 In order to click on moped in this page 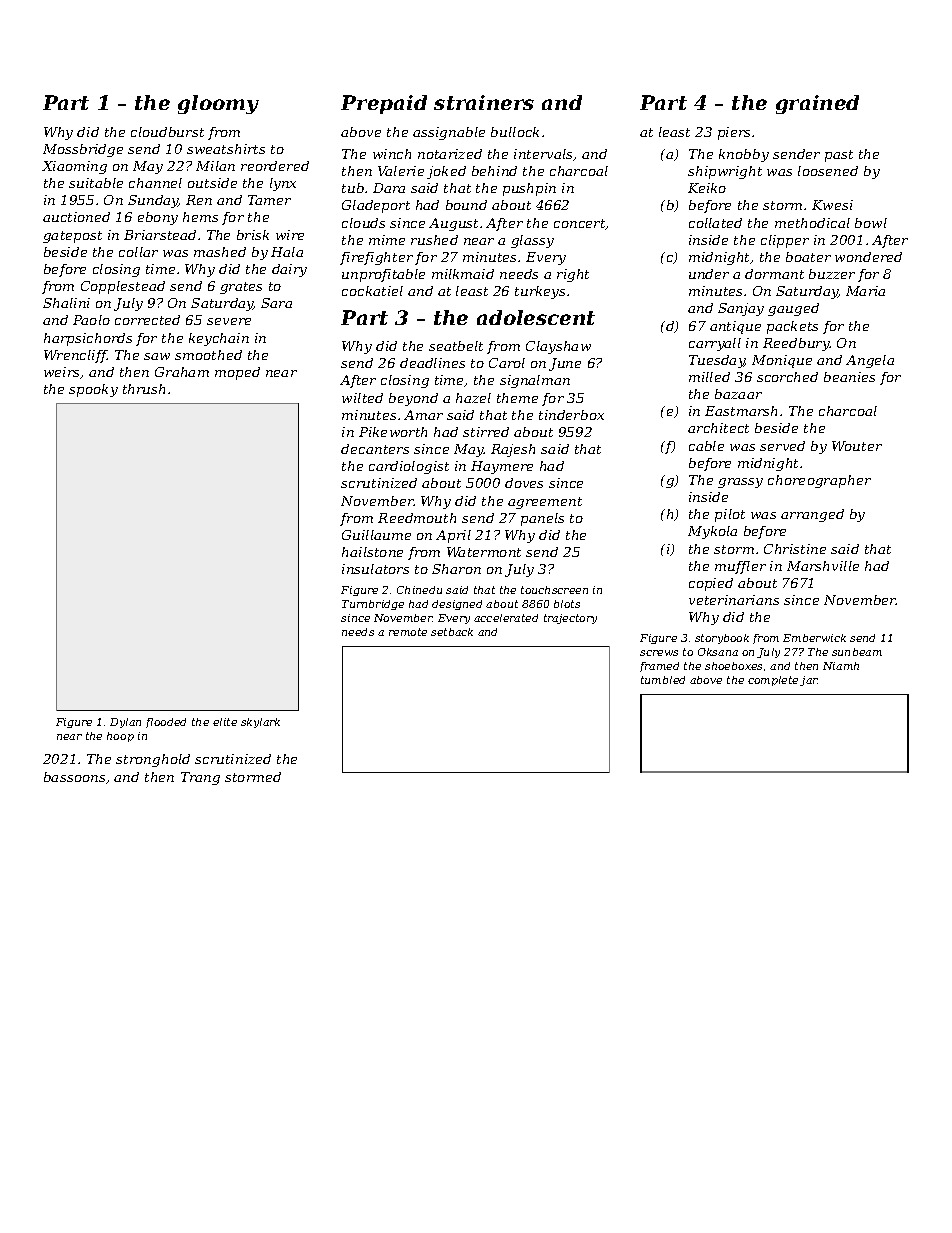, I will do `click(237, 373)`.
